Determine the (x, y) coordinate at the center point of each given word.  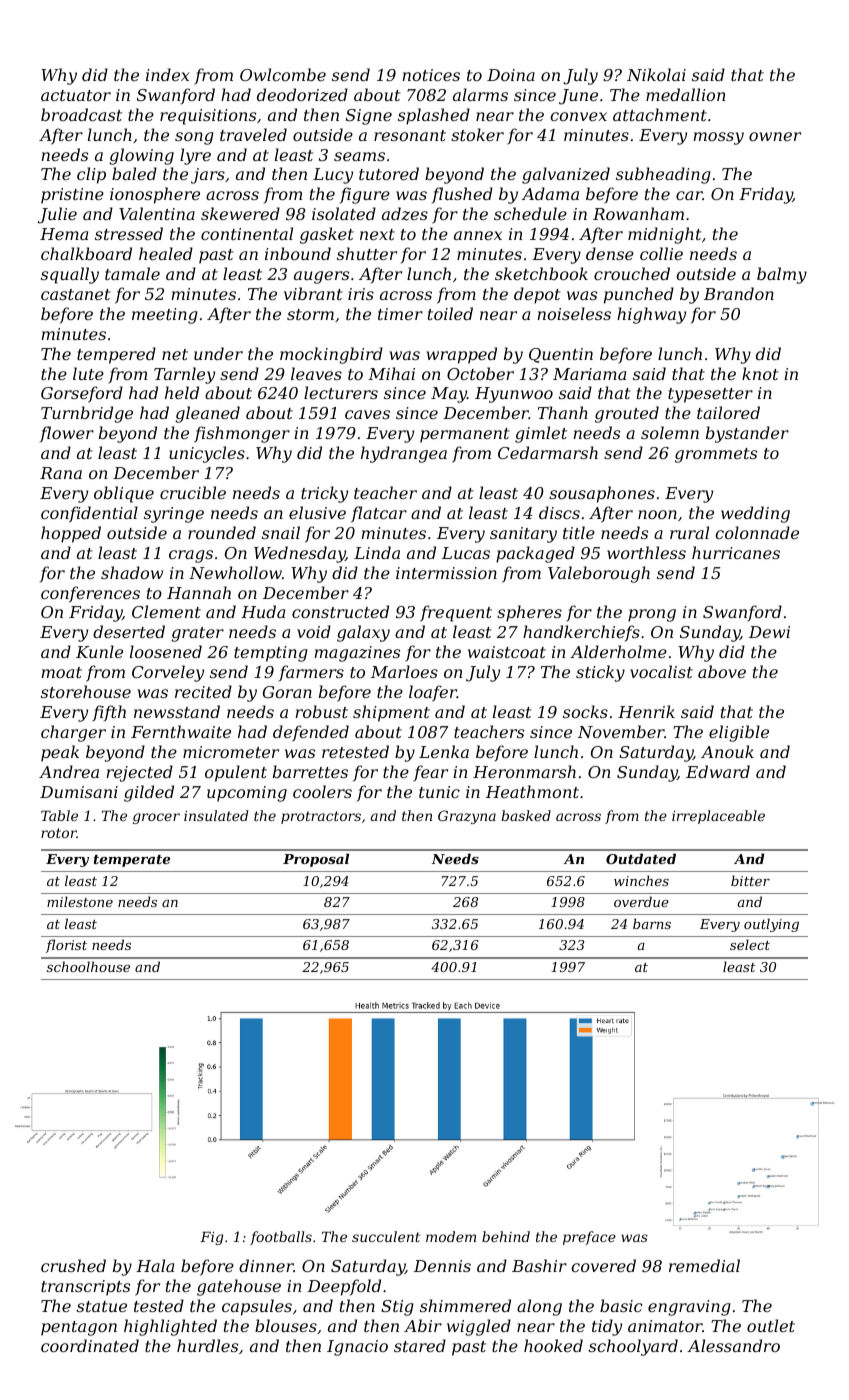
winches (641, 880)
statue (102, 1306)
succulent (386, 1236)
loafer (433, 693)
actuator (76, 95)
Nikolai (656, 74)
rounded (222, 532)
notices (431, 75)
